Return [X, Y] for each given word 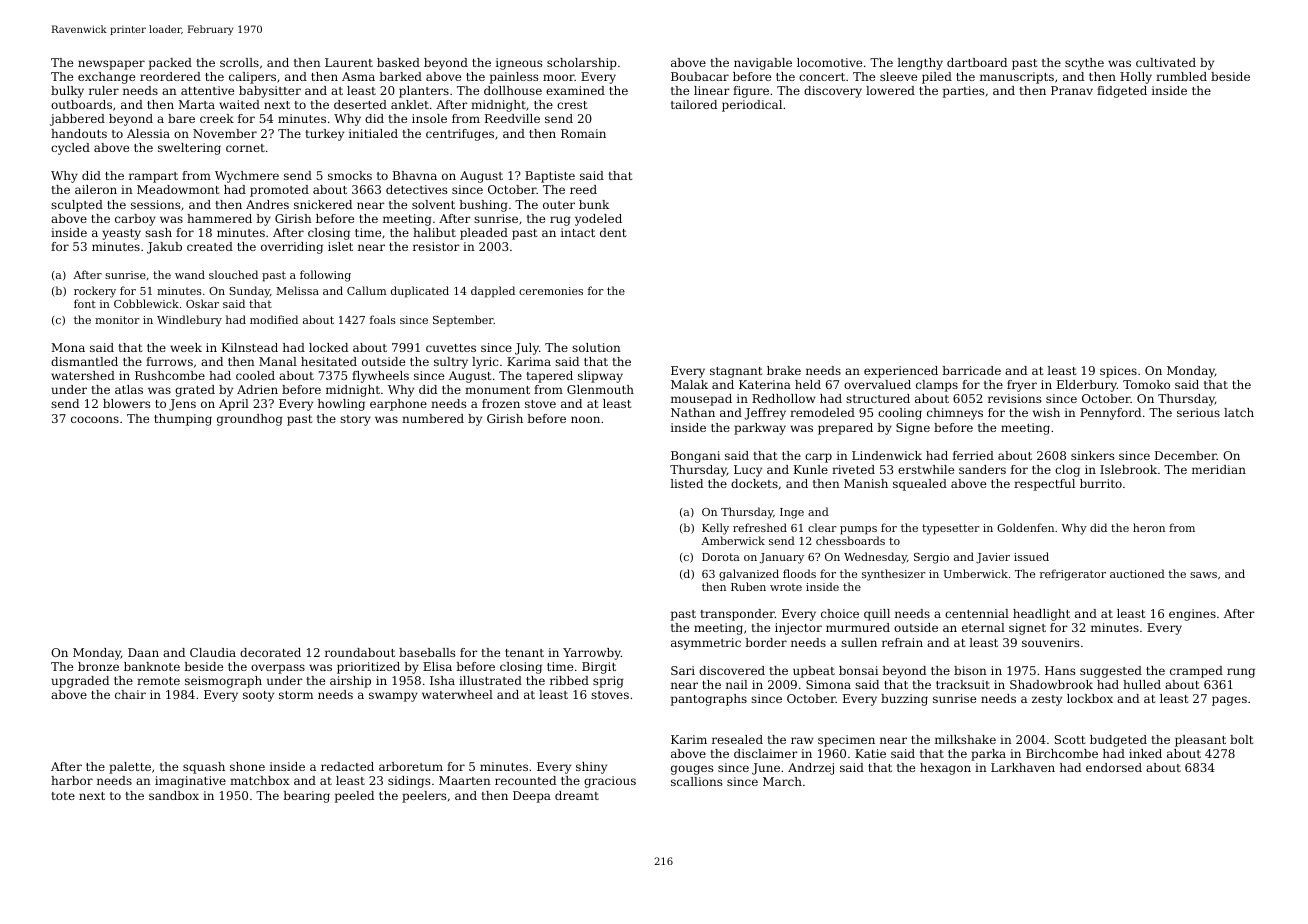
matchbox [259, 780]
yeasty [121, 234]
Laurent [349, 62]
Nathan [693, 412]
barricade [971, 370]
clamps [937, 386]
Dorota [721, 557]
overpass [278, 669]
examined [575, 90]
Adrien [257, 389]
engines [1192, 615]
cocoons [95, 419]
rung [1241, 673]
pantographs [709, 700]
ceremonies [551, 291]
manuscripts [1017, 78]
